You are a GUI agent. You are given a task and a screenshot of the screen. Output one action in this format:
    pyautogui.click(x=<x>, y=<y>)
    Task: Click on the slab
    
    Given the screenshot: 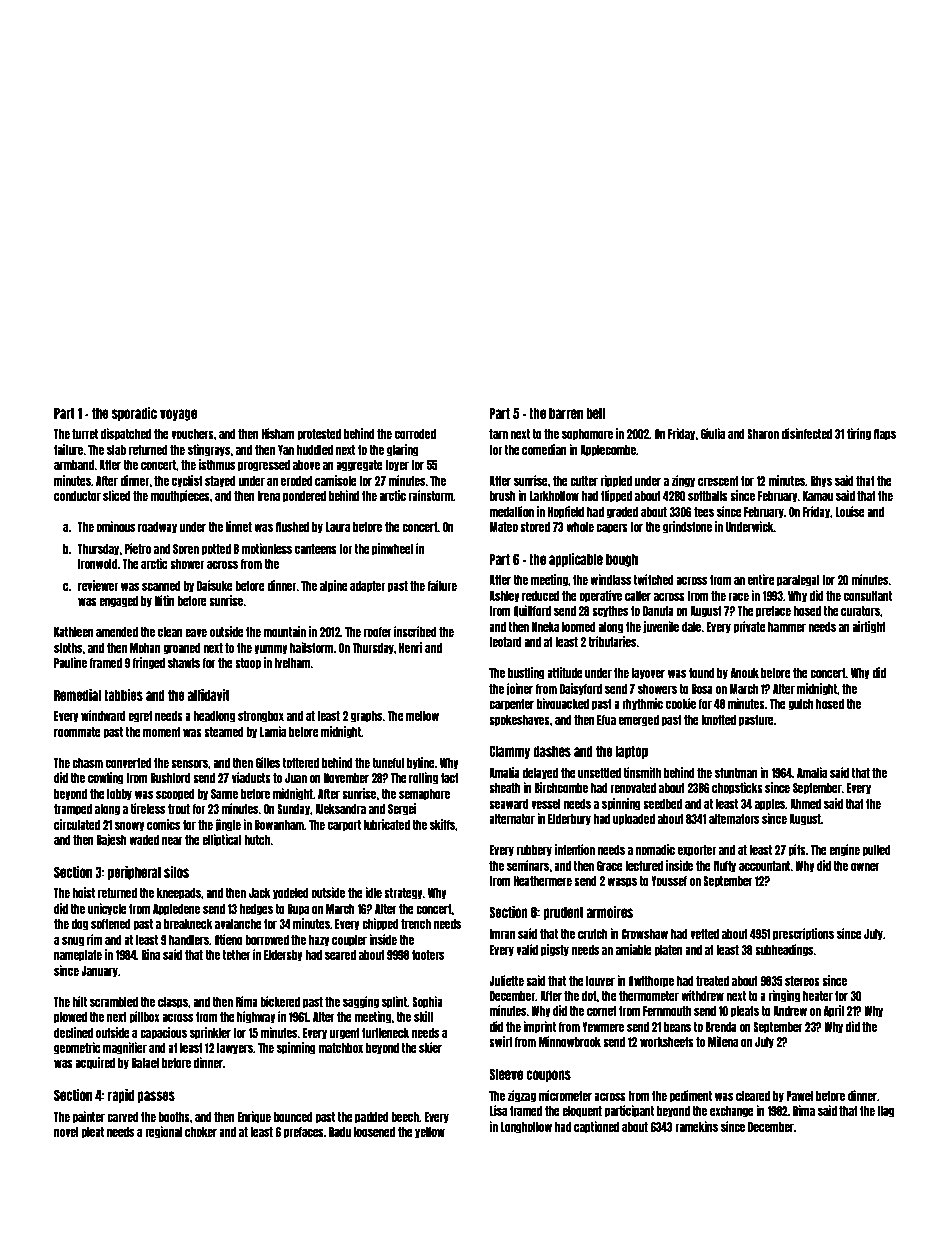 What is the action you would take?
    pyautogui.click(x=116, y=450)
